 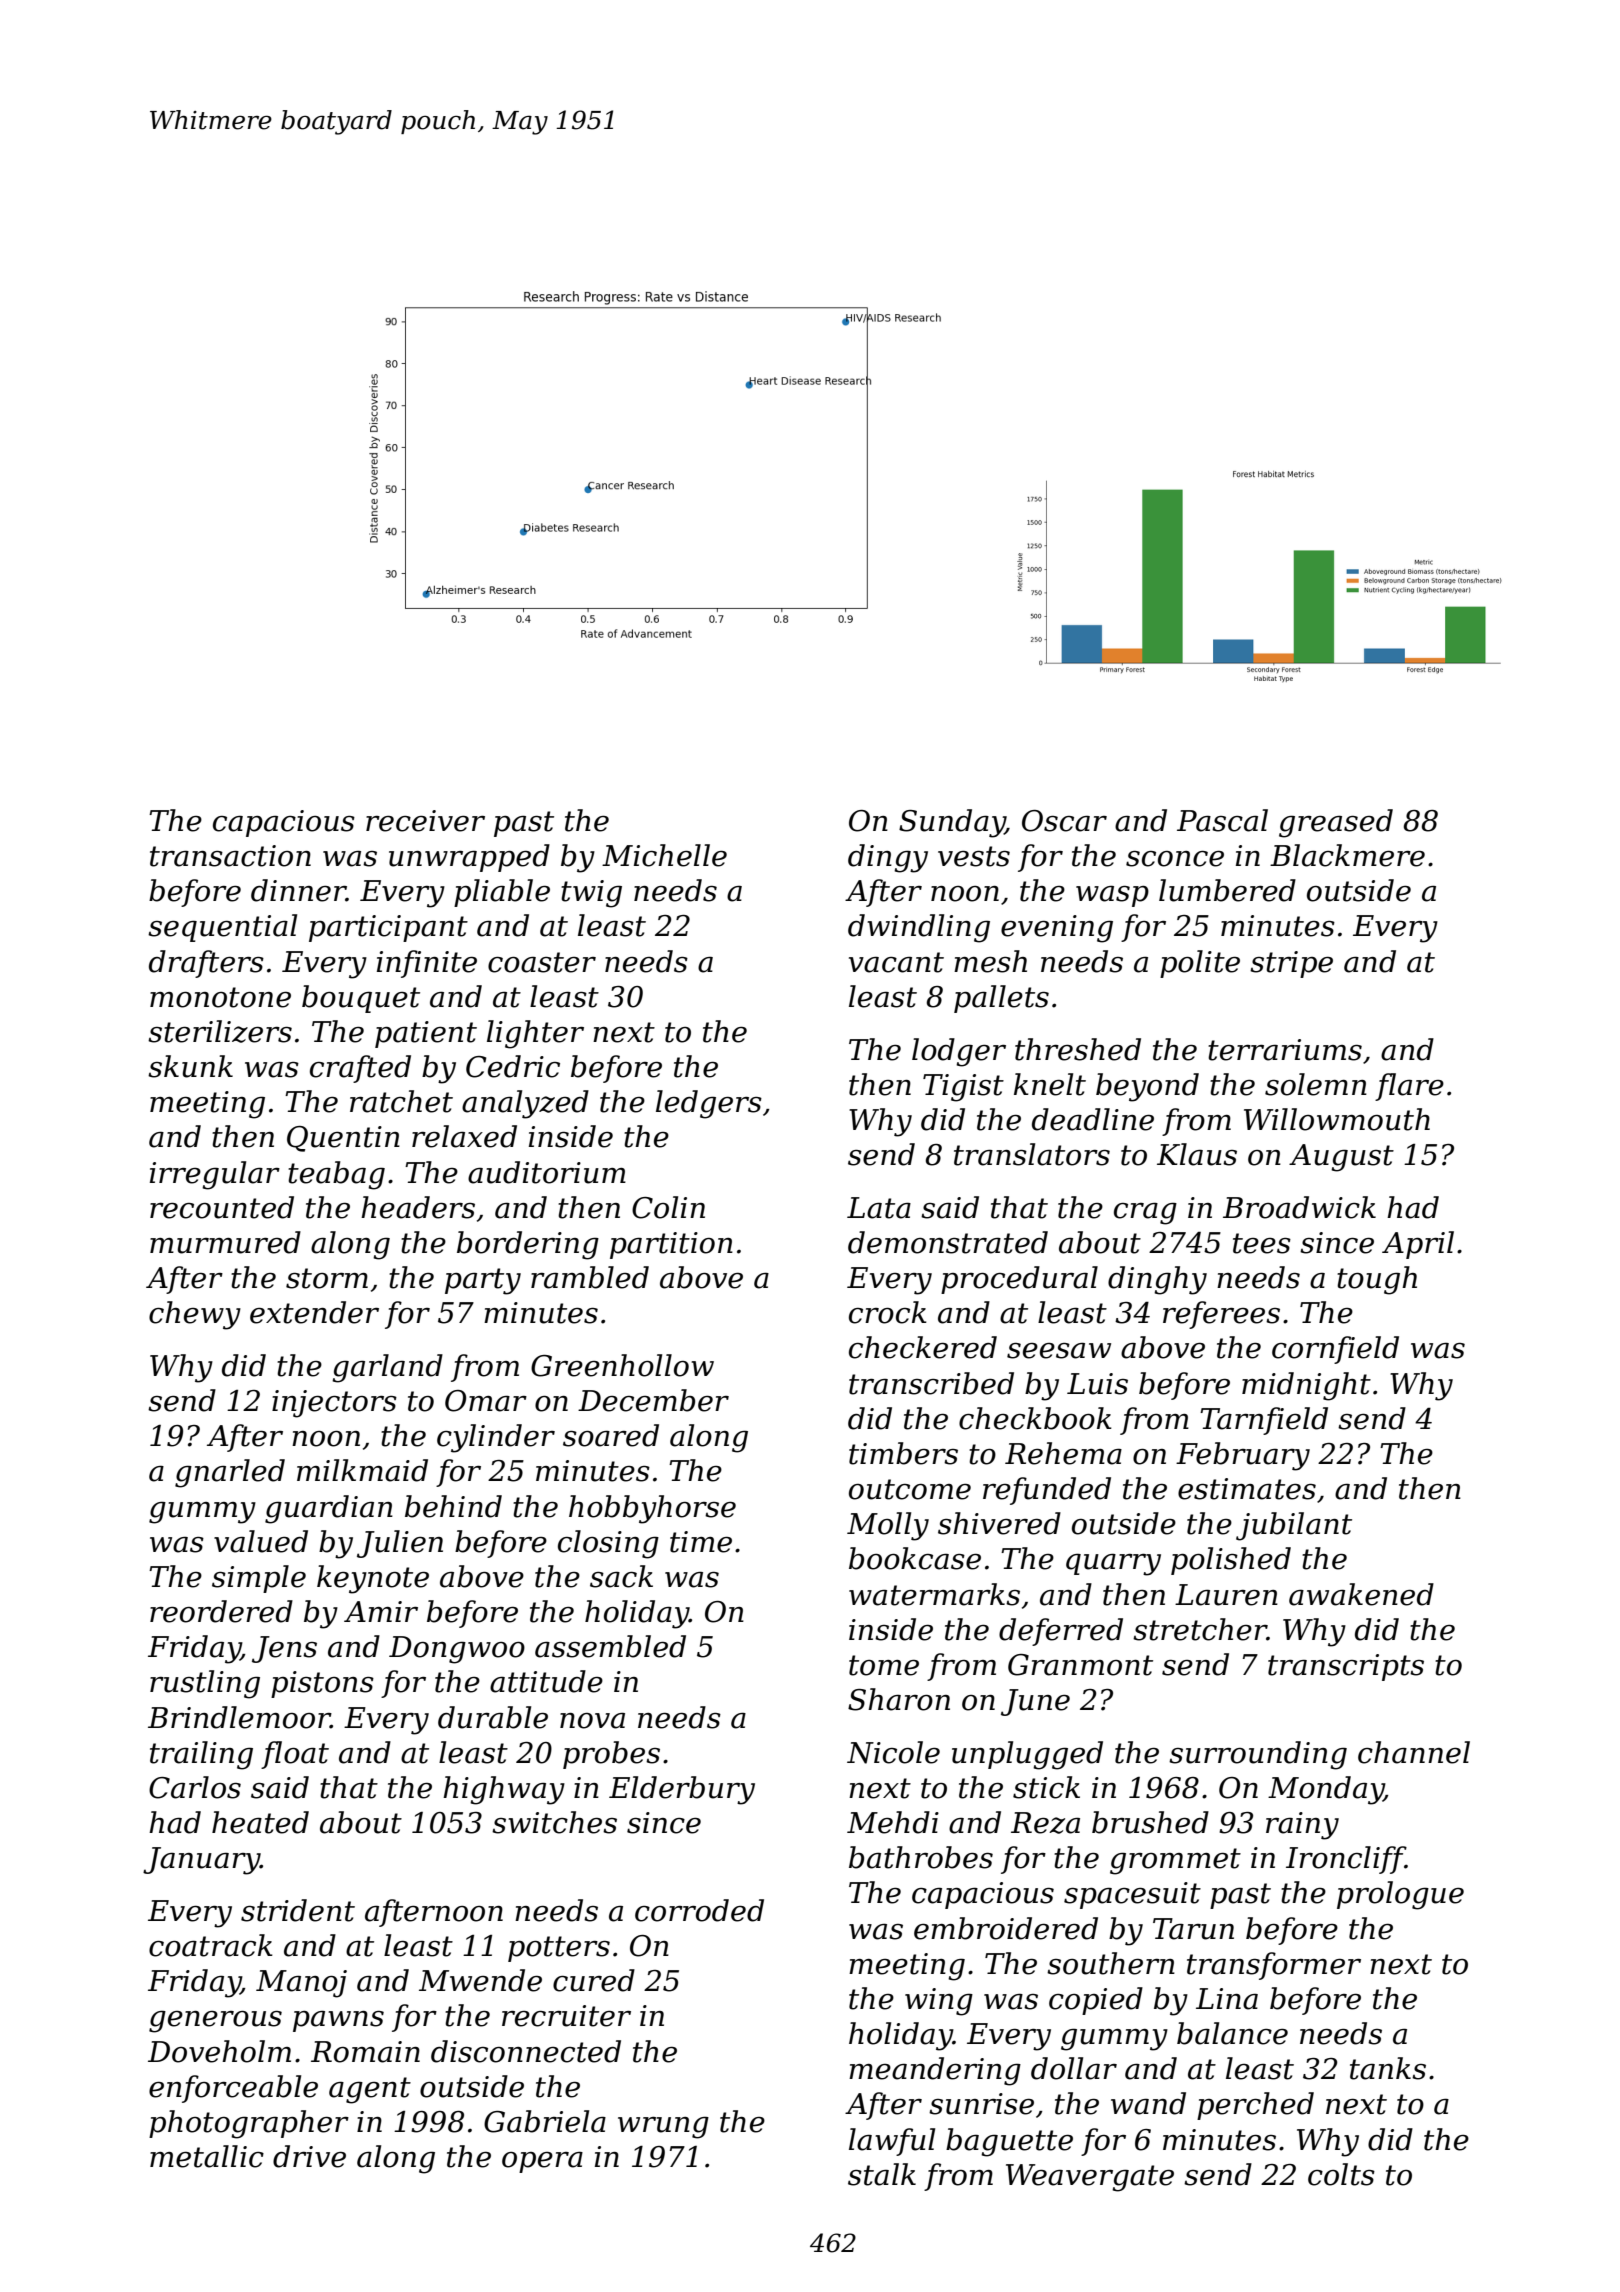 What do you see at coordinates (1112, 896) in the page?
I see `wasp` at bounding box center [1112, 896].
